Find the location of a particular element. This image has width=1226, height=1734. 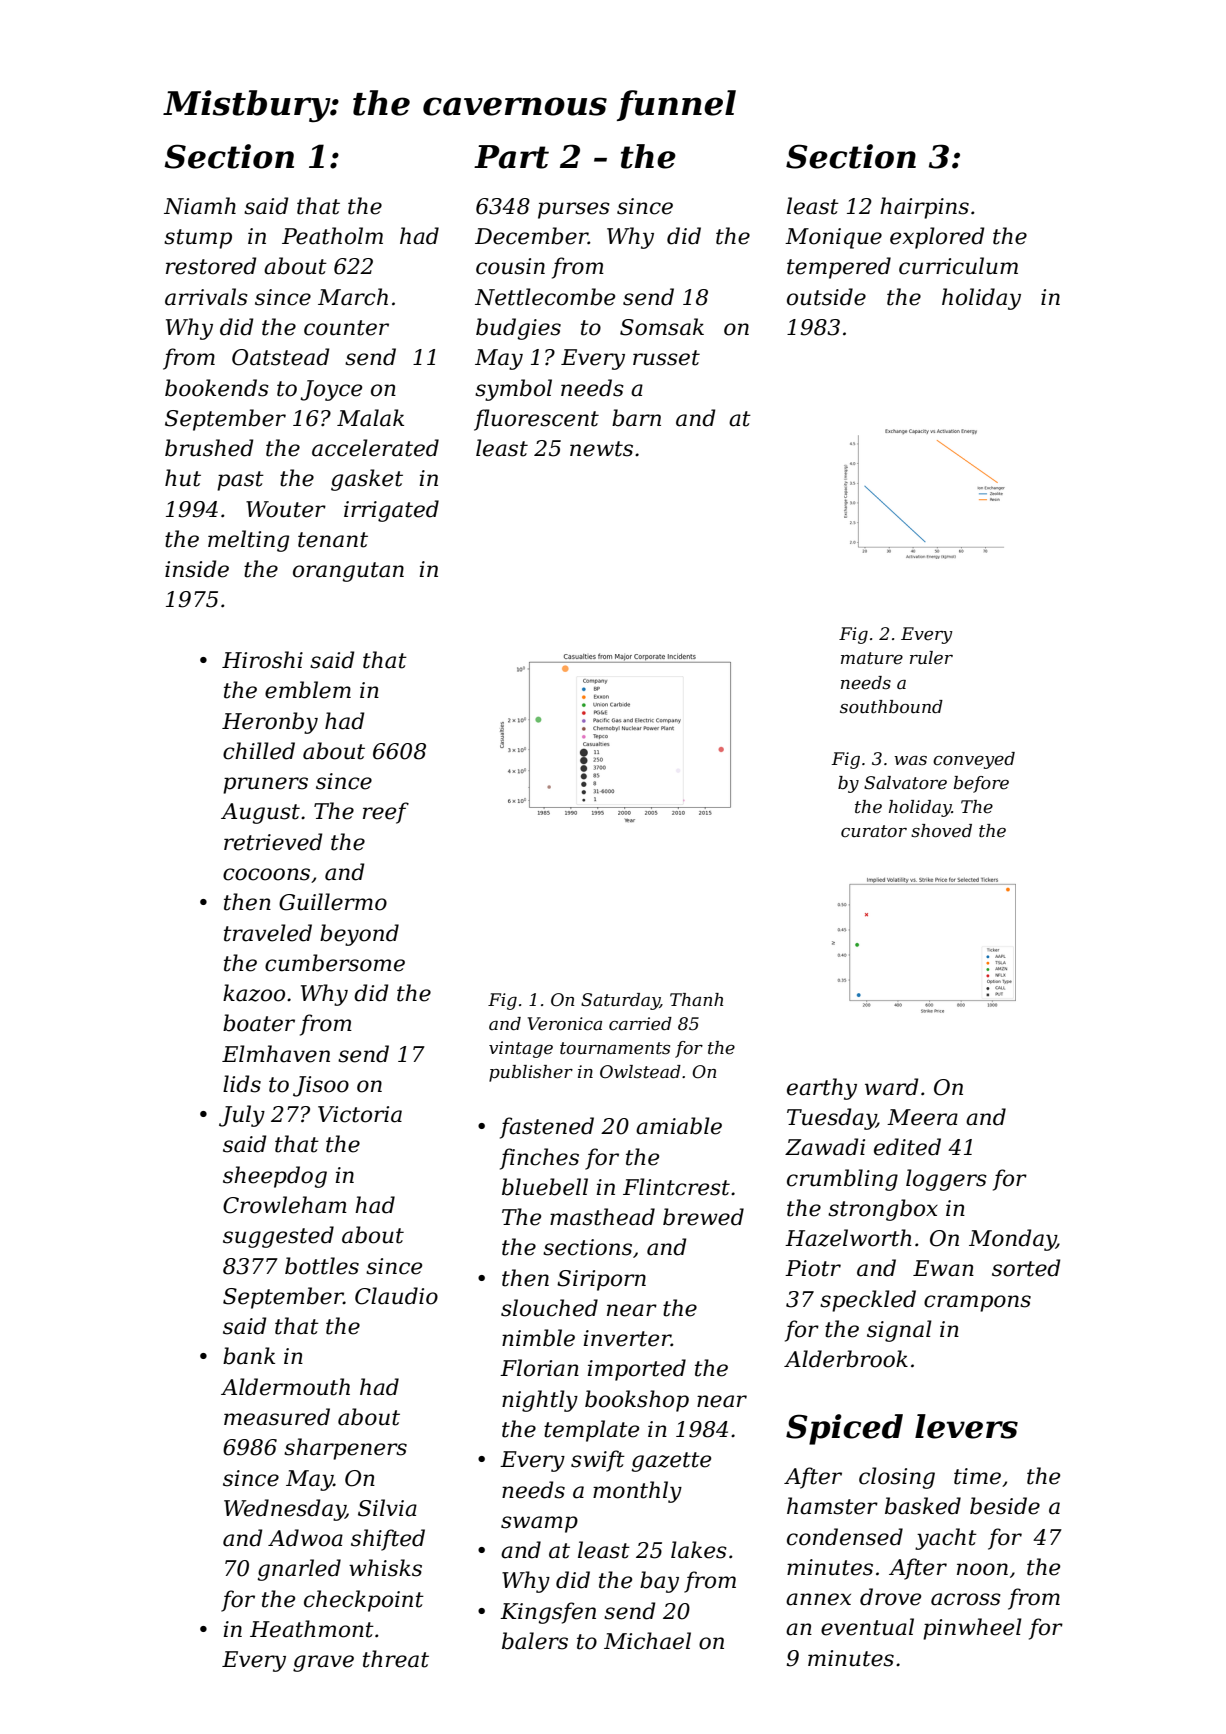

southbound is located at coordinates (891, 707).
